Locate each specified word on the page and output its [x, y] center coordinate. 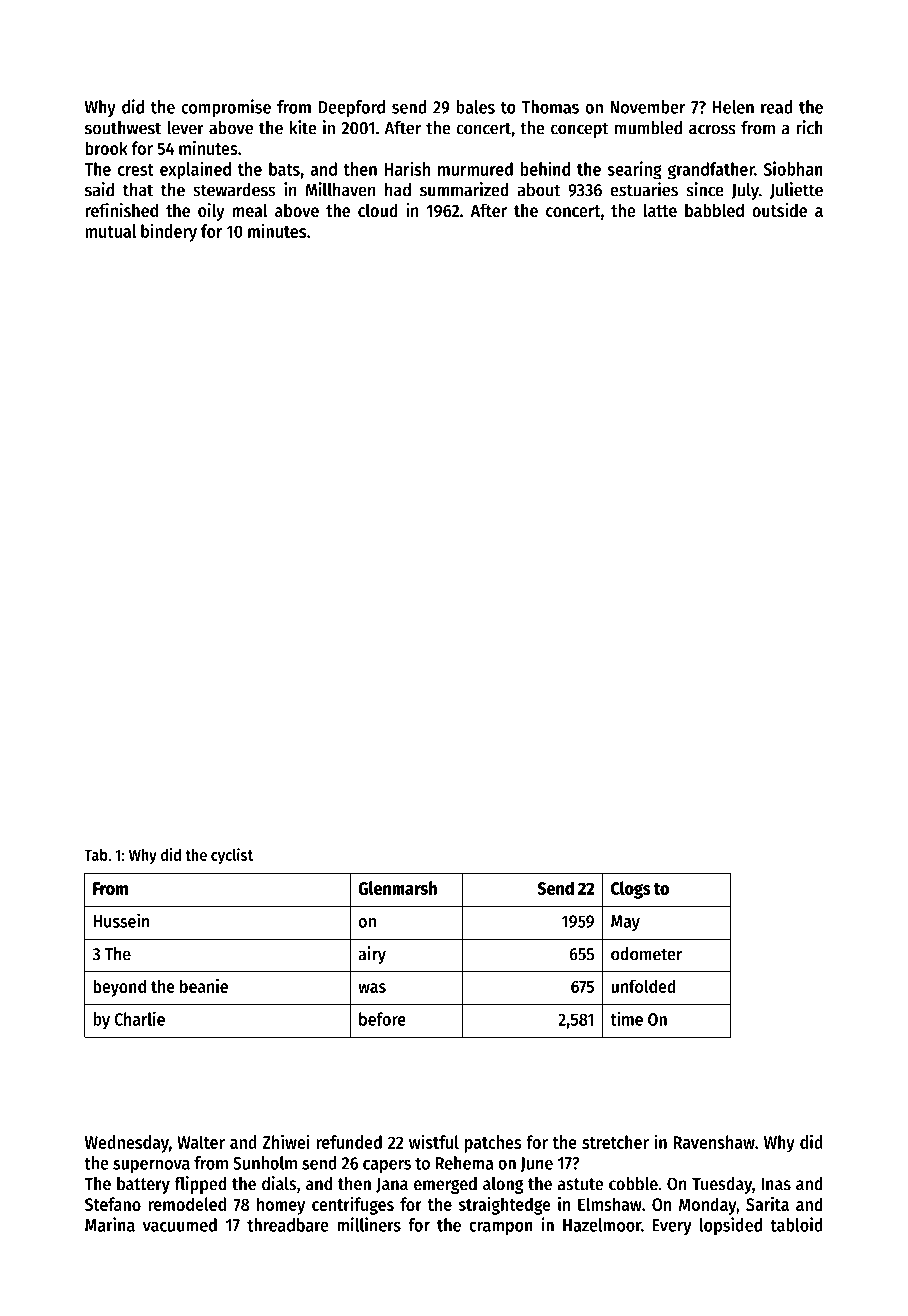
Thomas [550, 107]
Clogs [631, 890]
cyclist [232, 856]
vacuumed [180, 1225]
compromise [226, 108]
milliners [369, 1224]
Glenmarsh [397, 888]
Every [672, 1227]
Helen [733, 107]
